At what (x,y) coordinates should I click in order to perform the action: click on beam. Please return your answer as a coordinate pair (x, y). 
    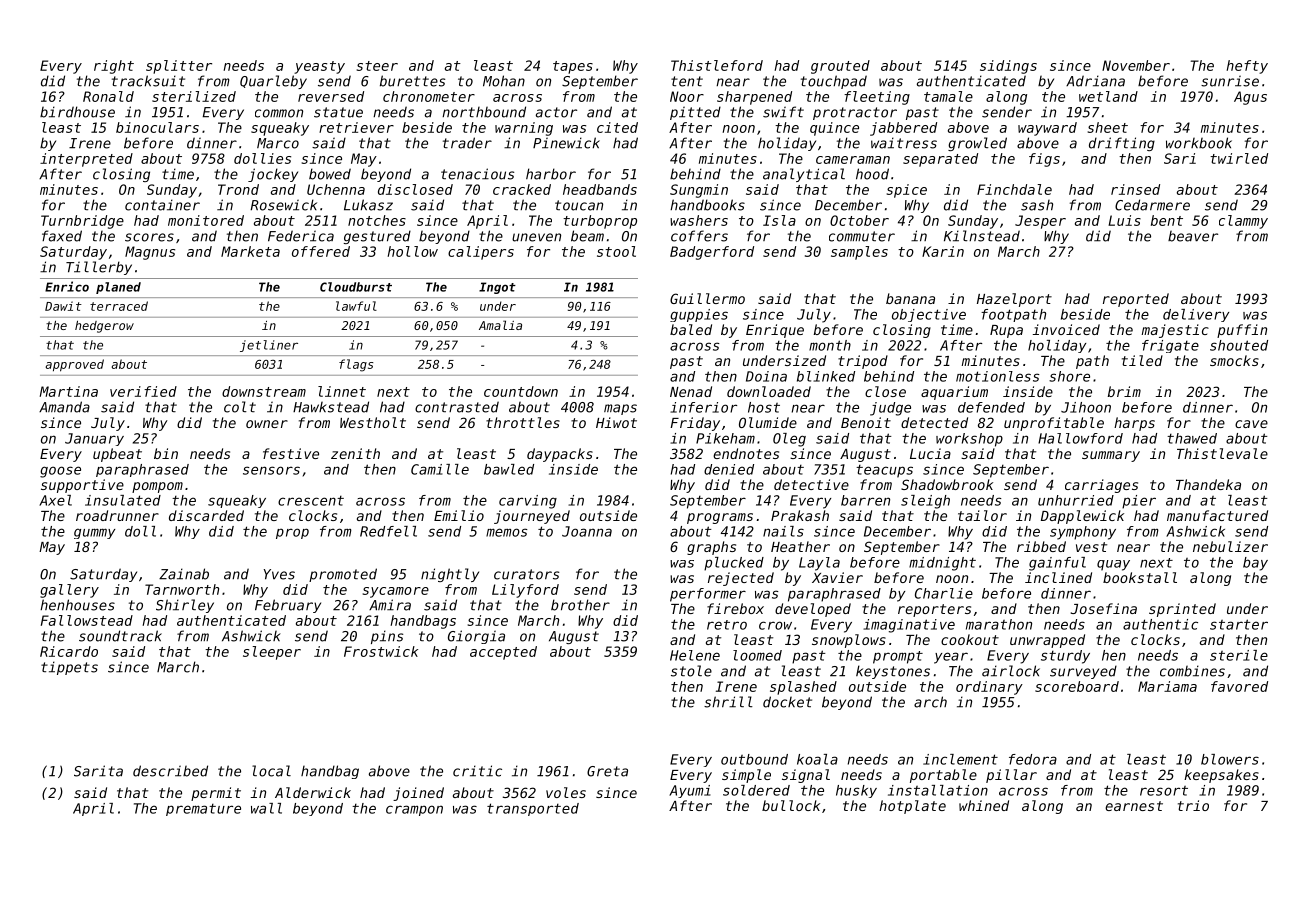
    Looking at the image, I should click on (587, 236).
